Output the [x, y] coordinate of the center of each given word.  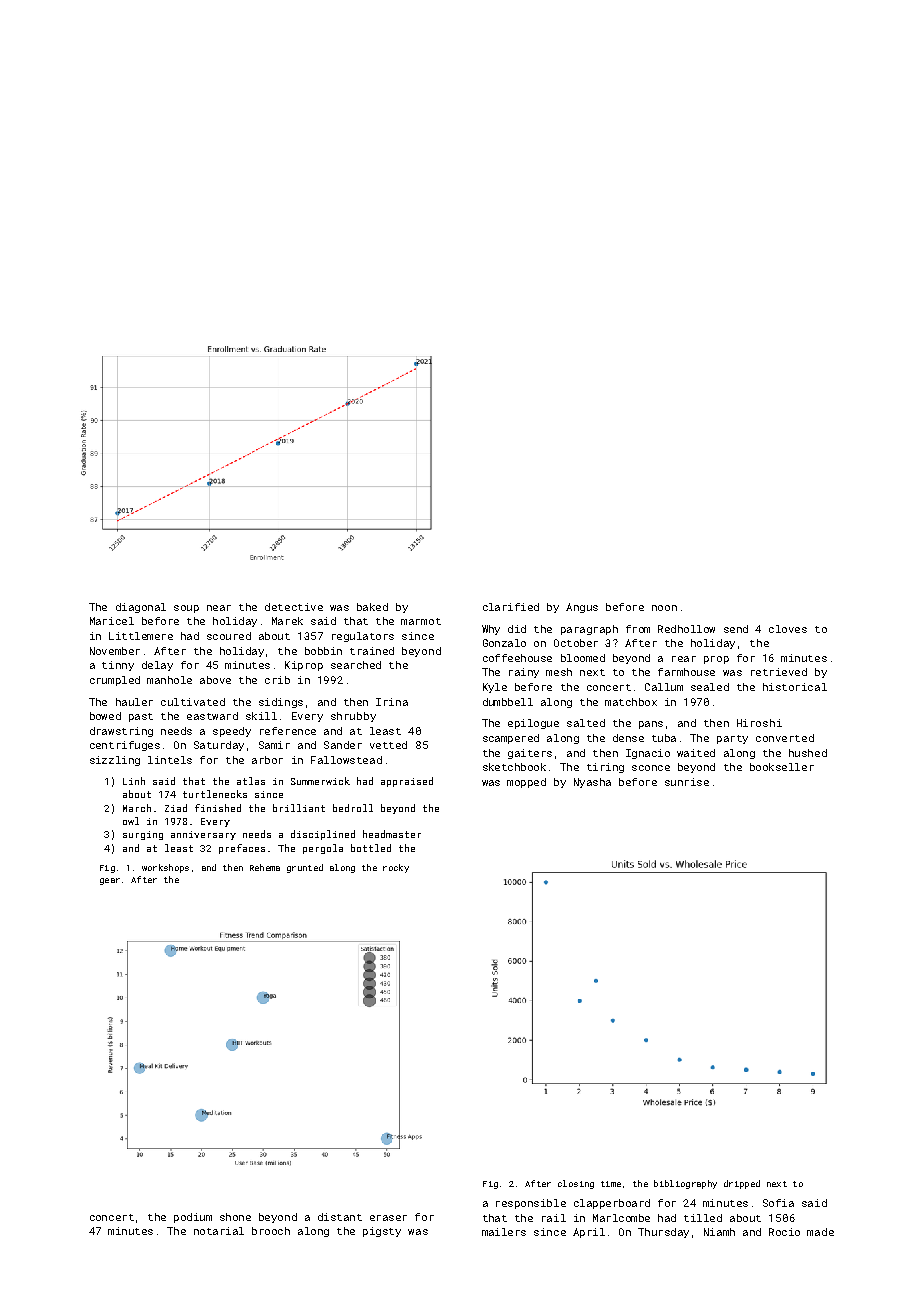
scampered [511, 739]
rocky [396, 868]
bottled [371, 848]
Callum [664, 687]
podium [193, 1218]
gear [110, 881]
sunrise [687, 782]
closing [576, 1184]
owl [131, 821]
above [215, 680]
